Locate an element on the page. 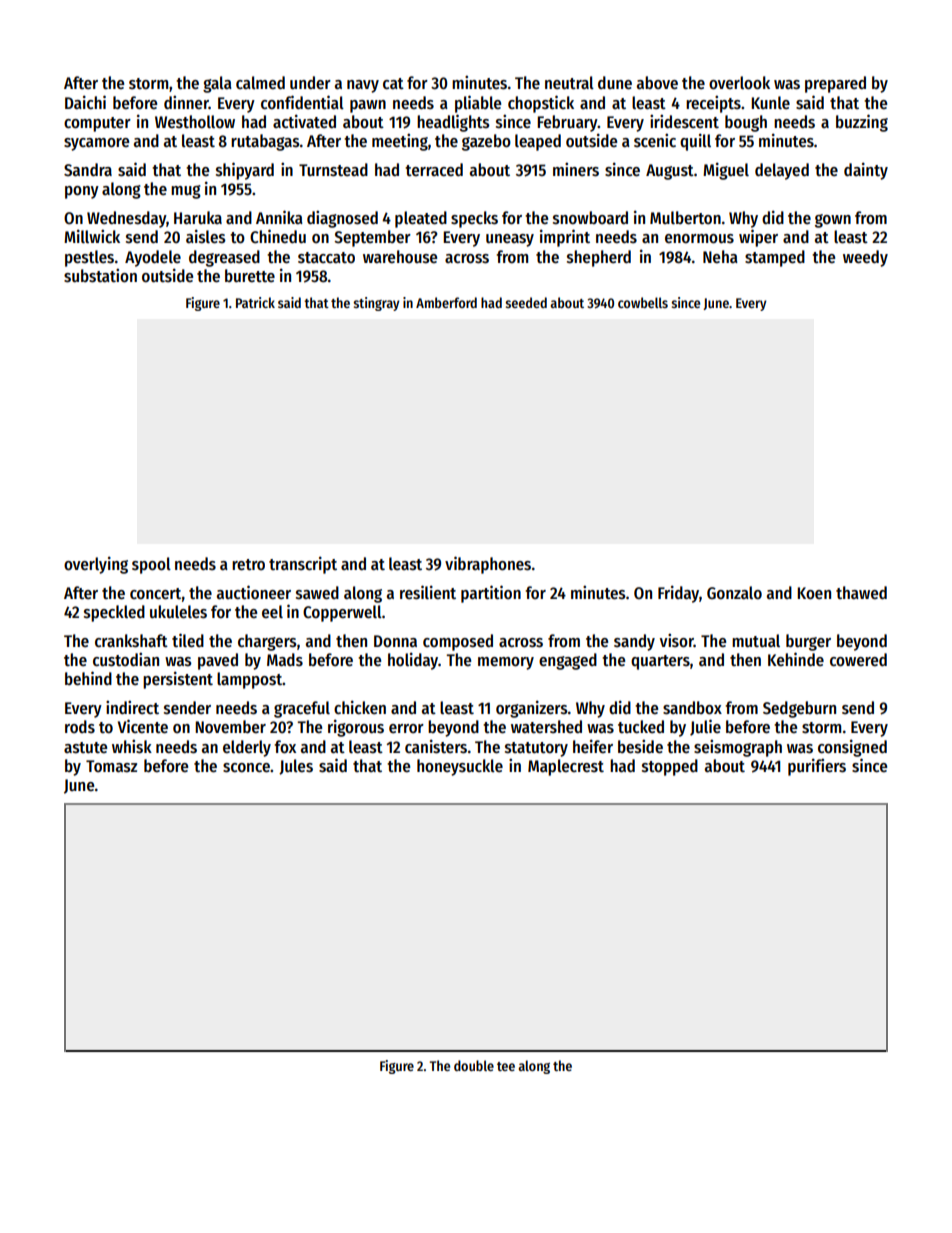 The image size is (952, 1233). tee is located at coordinates (506, 1066).
